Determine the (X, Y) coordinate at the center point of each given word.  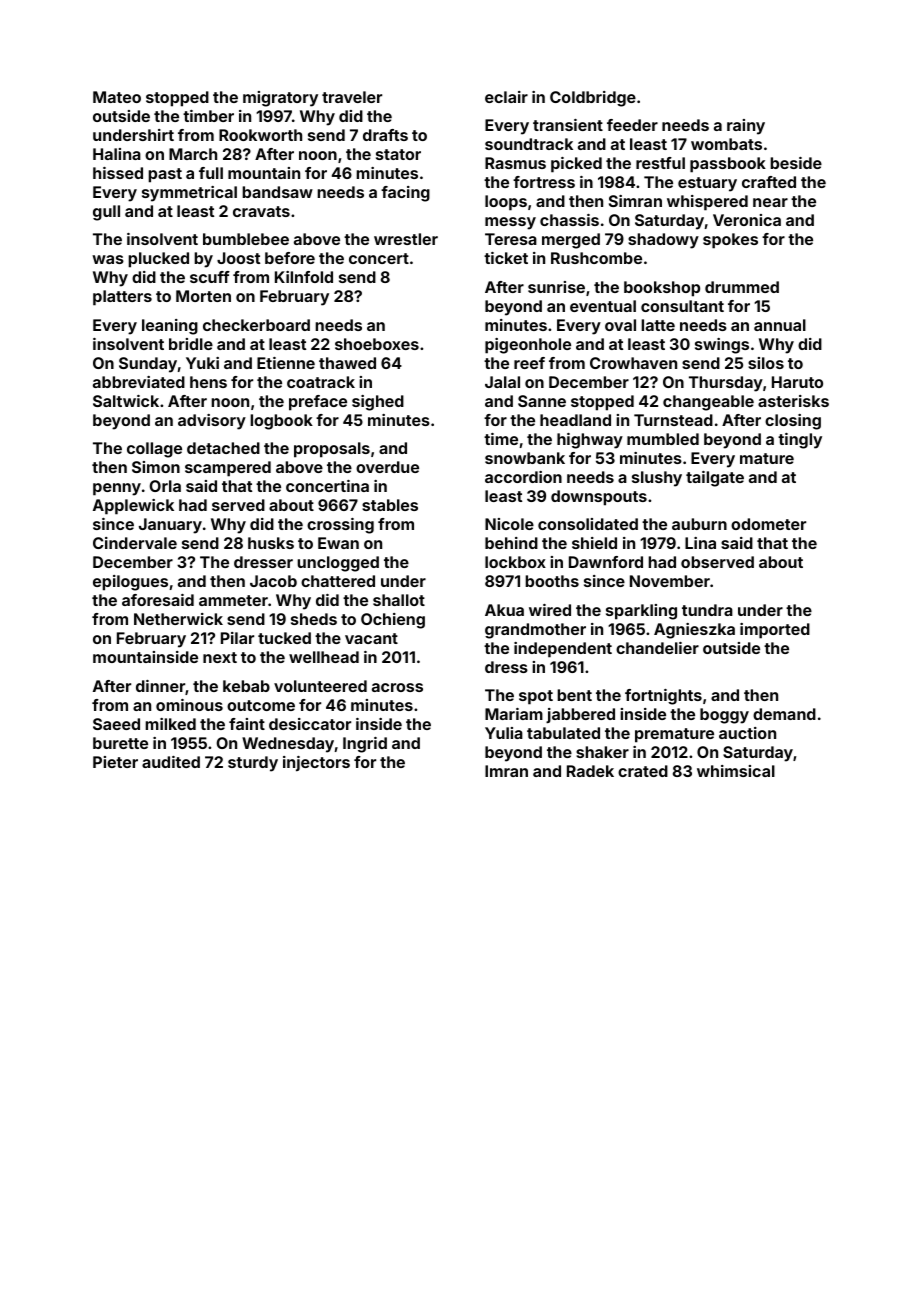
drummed (742, 287)
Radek (590, 771)
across (397, 687)
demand (784, 714)
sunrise (556, 287)
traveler (352, 97)
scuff (210, 277)
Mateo (117, 97)
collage (154, 450)
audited (171, 762)
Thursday (726, 384)
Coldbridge (593, 99)
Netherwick (178, 619)
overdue (387, 467)
